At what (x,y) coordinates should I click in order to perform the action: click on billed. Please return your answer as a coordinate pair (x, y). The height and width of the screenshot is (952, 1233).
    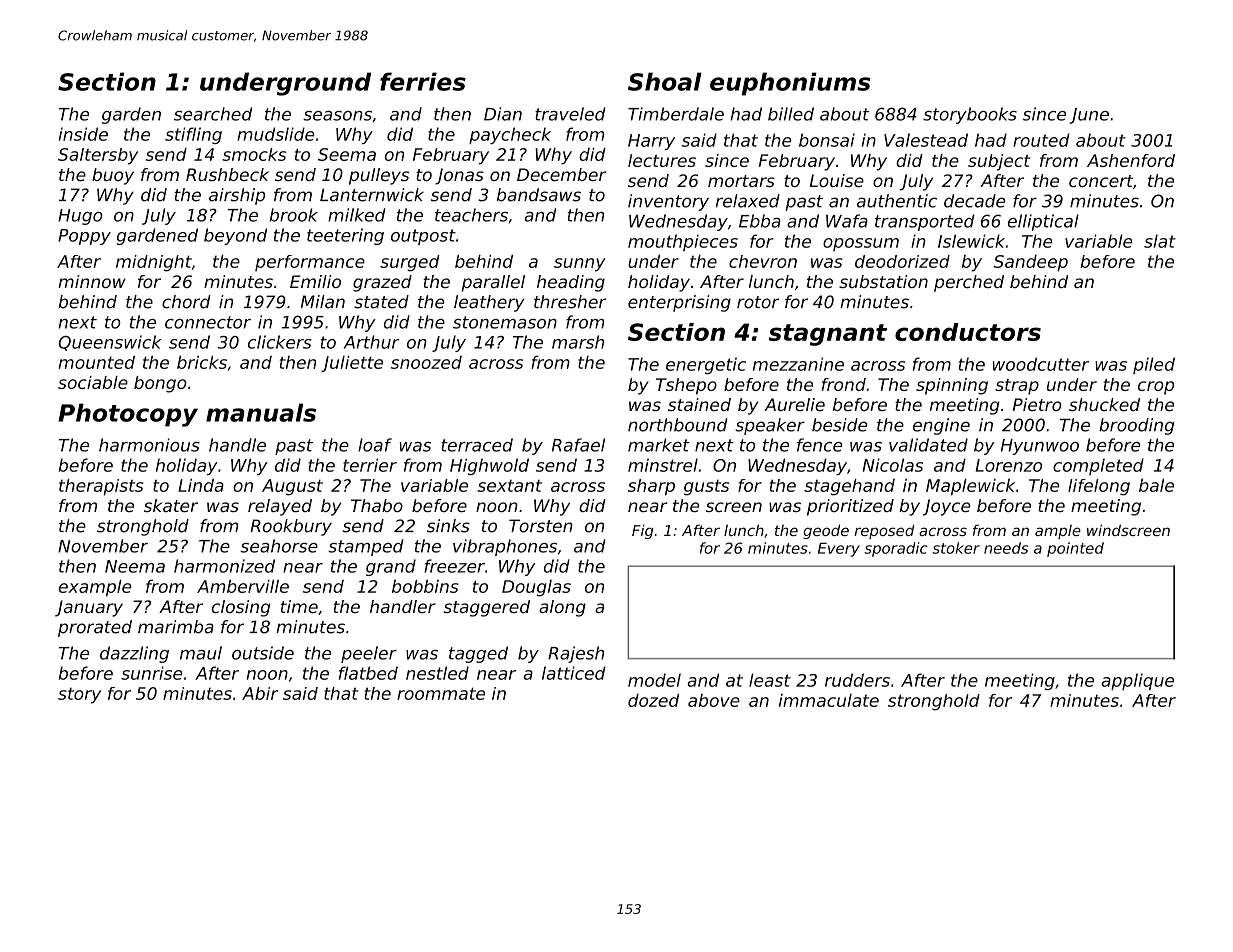
    Looking at the image, I should click on (791, 114).
